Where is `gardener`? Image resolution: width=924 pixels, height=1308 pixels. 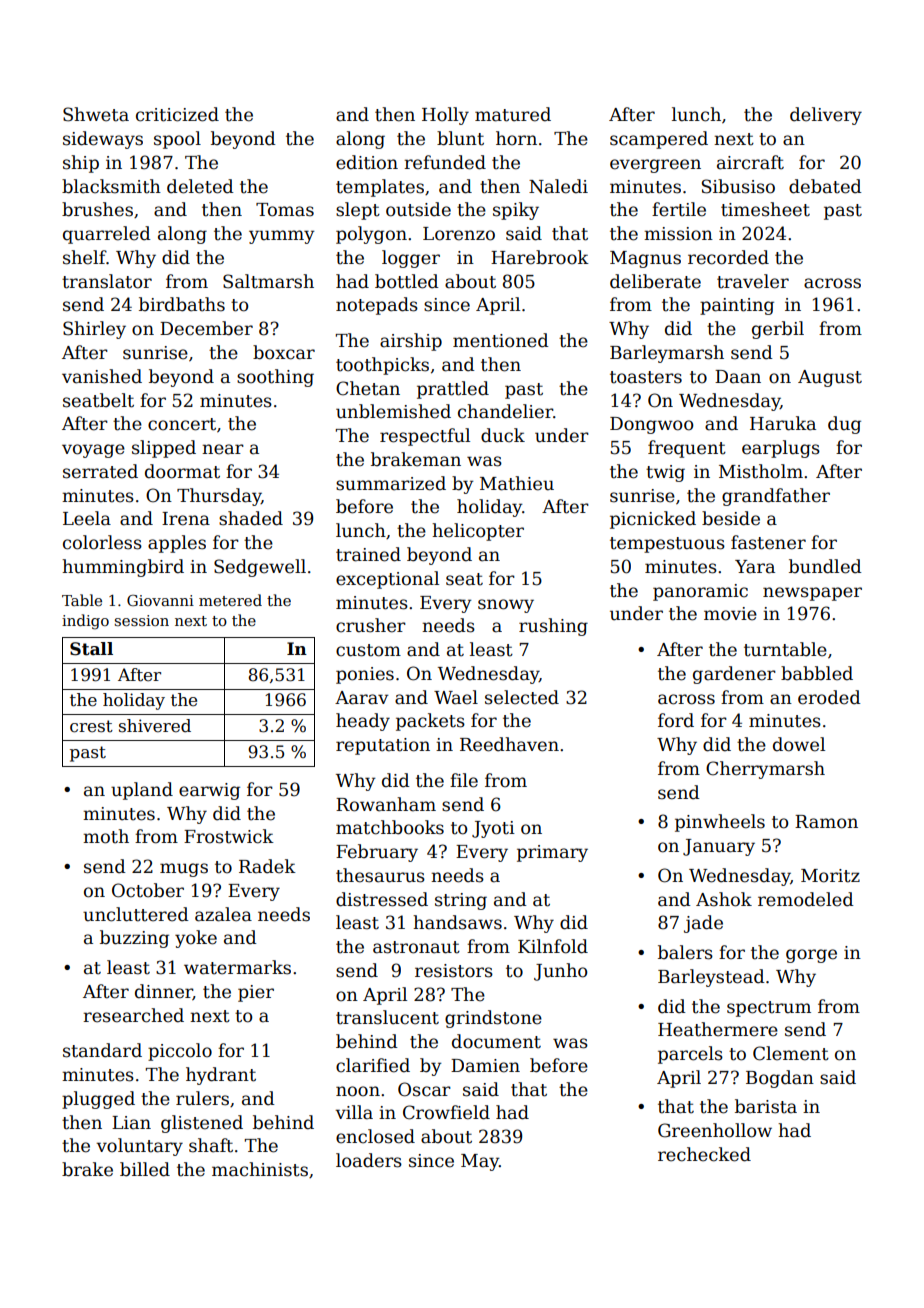 gardener is located at coordinates (734, 675).
